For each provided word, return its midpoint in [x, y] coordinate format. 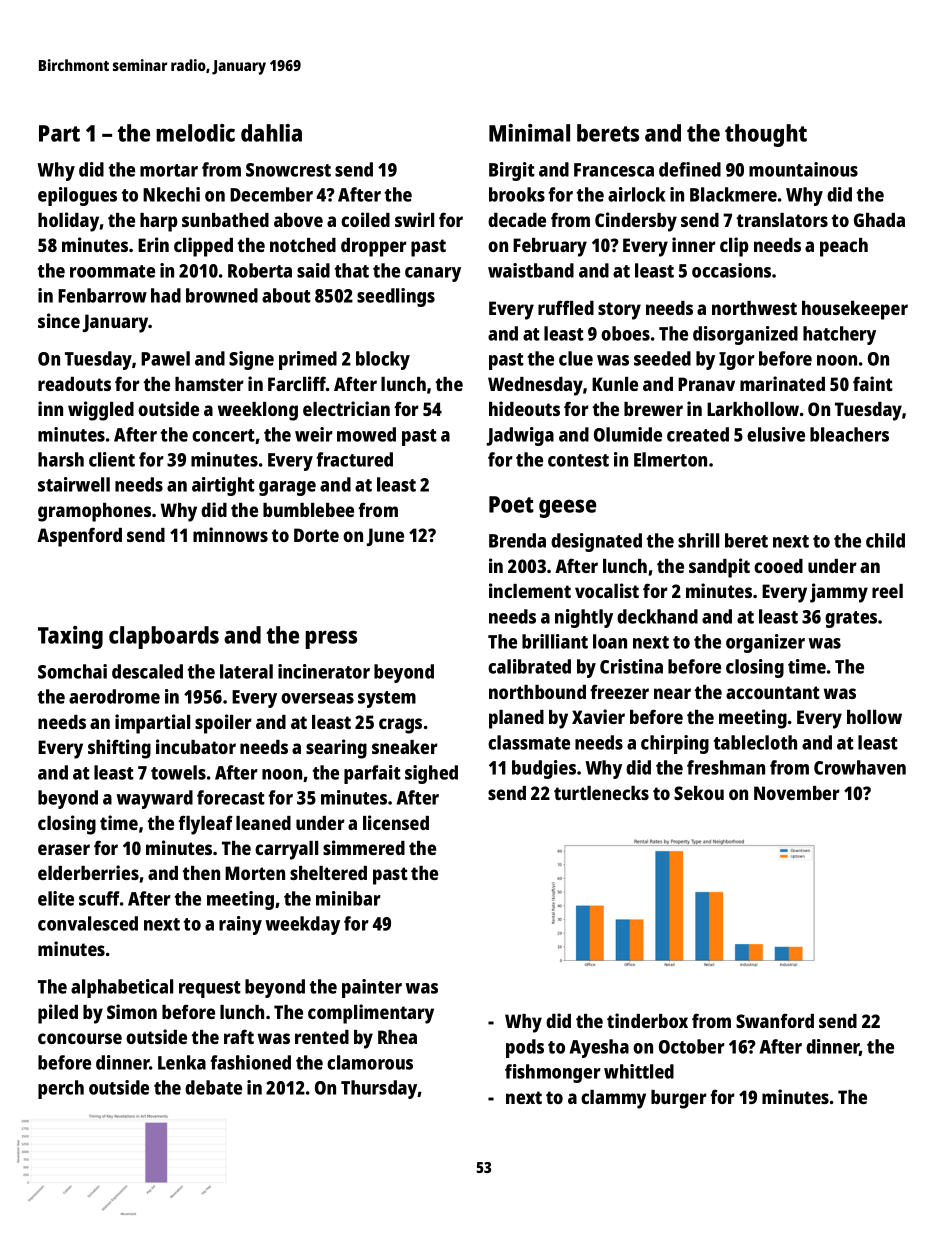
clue [576, 358]
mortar [169, 170]
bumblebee [308, 510]
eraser [64, 849]
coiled [365, 219]
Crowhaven [860, 767]
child [885, 540]
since [59, 320]
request [210, 989]
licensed [396, 822]
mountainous [803, 169]
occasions [731, 270]
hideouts [524, 408]
